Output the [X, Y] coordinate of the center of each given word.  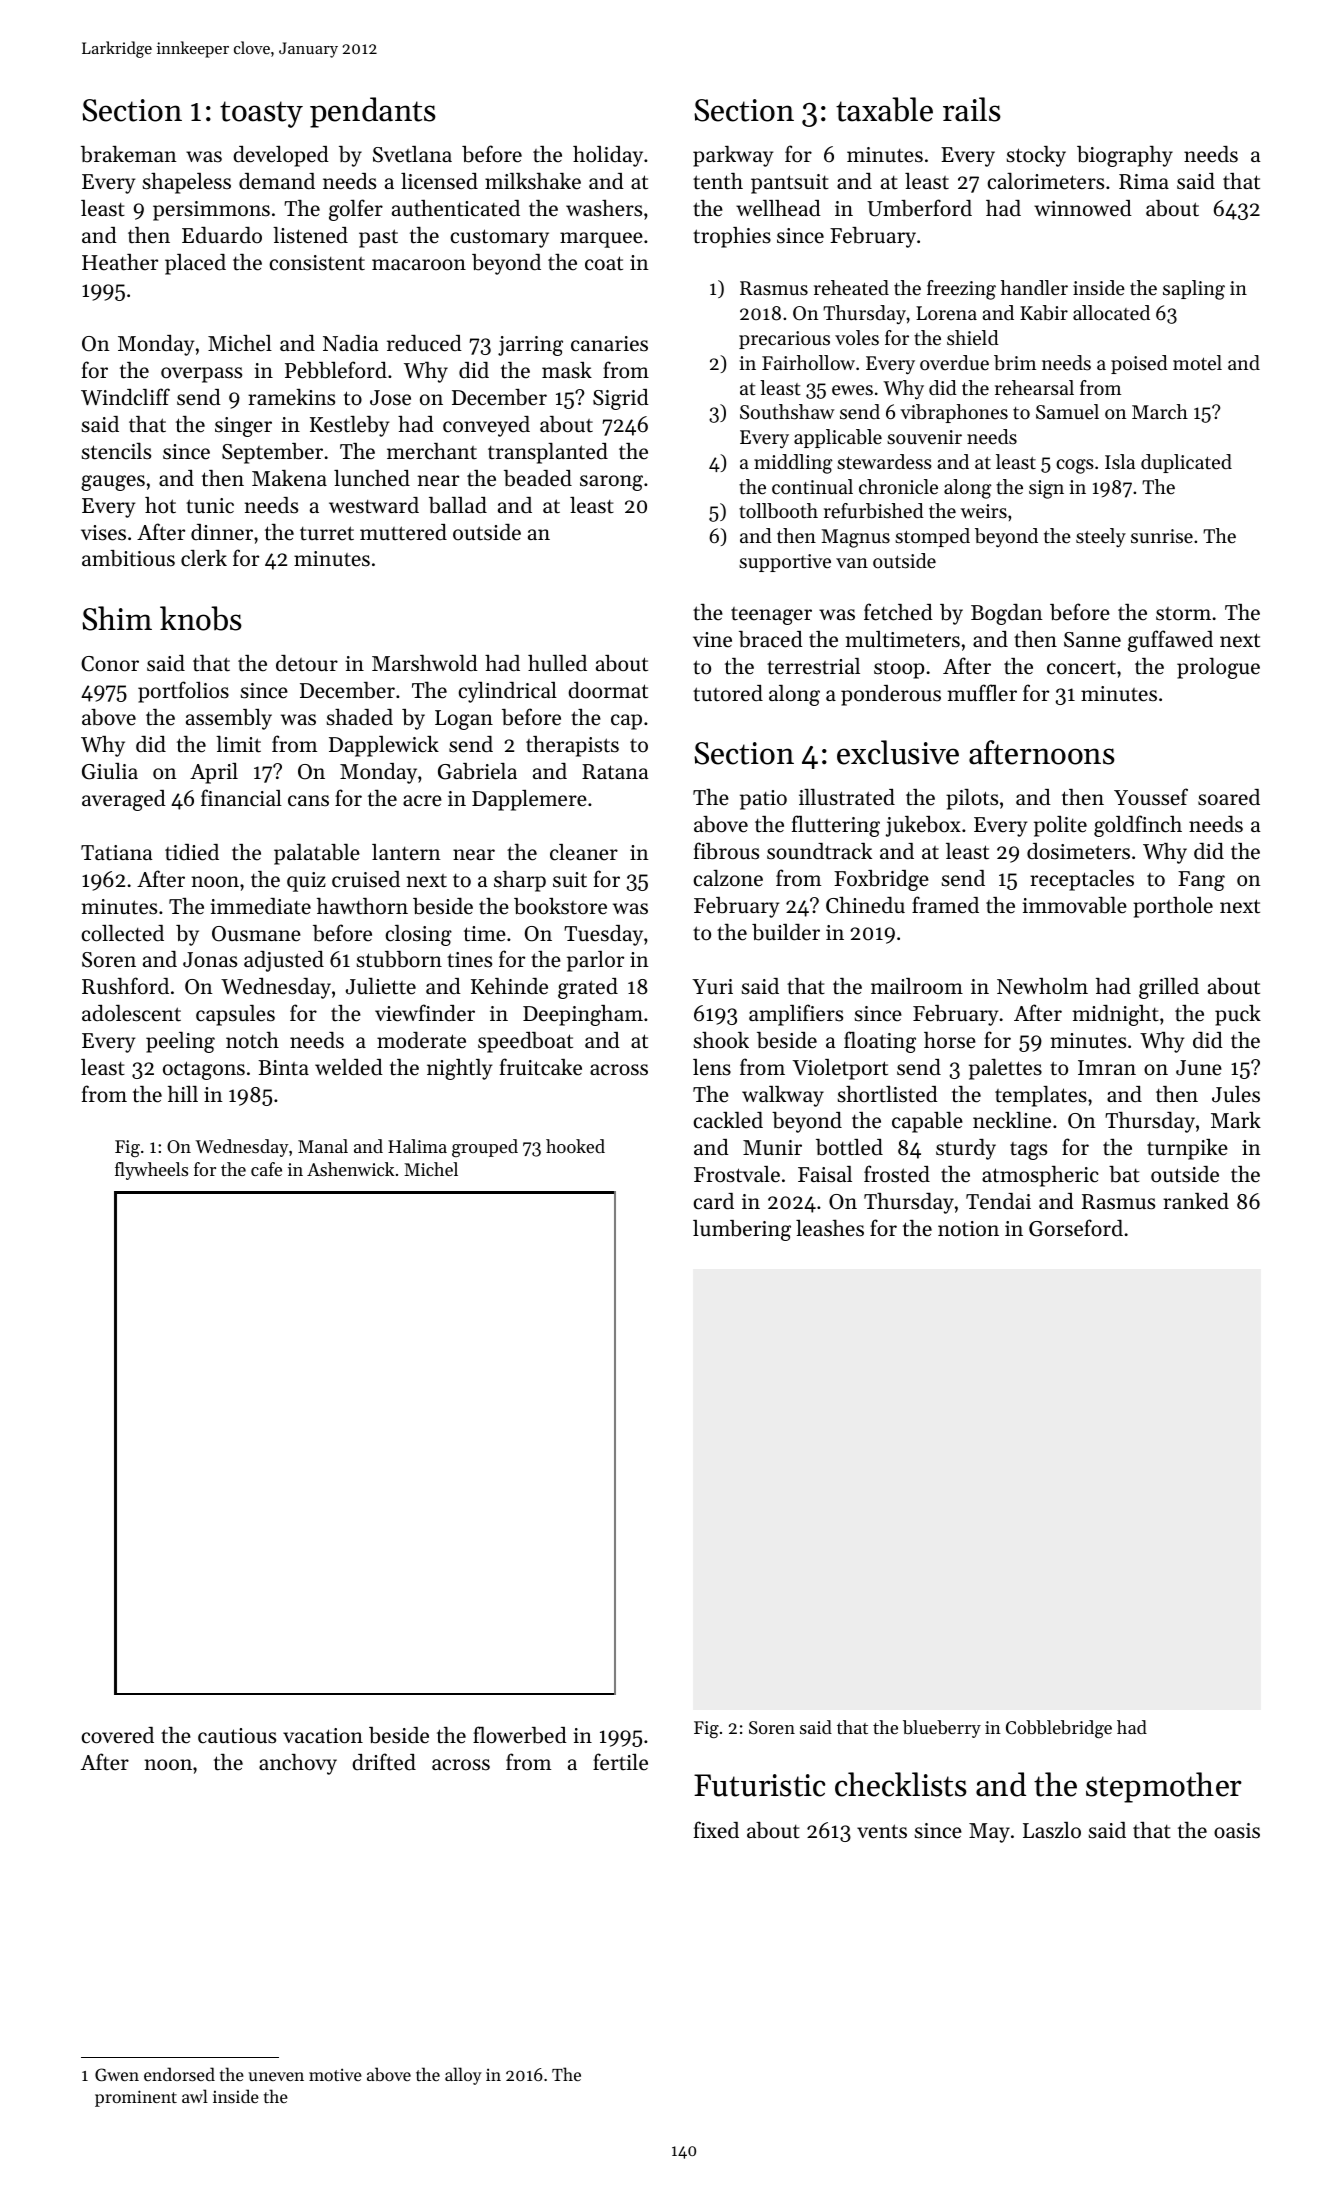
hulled [557, 663]
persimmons [211, 211]
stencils [116, 451]
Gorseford [1076, 1228]
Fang [1201, 881]
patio [763, 800]
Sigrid [621, 399]
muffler [982, 693]
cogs [1075, 466]
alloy [463, 2076]
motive [335, 2074]
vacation [323, 1736]
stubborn [399, 959]
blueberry [942, 1729]
